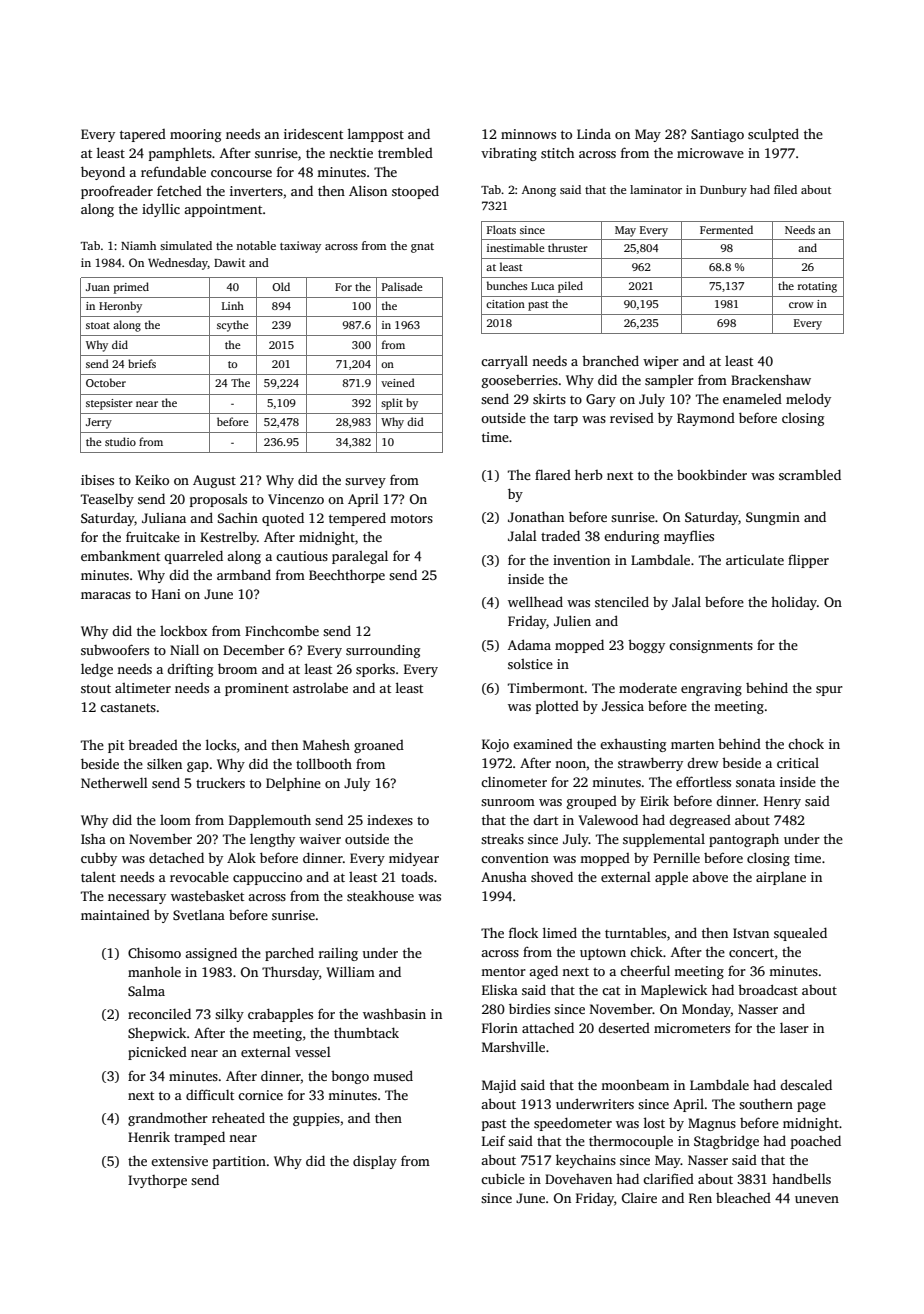 The width and height of the screenshot is (924, 1314). Describe the element at coordinates (689, 537) in the screenshot. I see `mayflies` at that location.
